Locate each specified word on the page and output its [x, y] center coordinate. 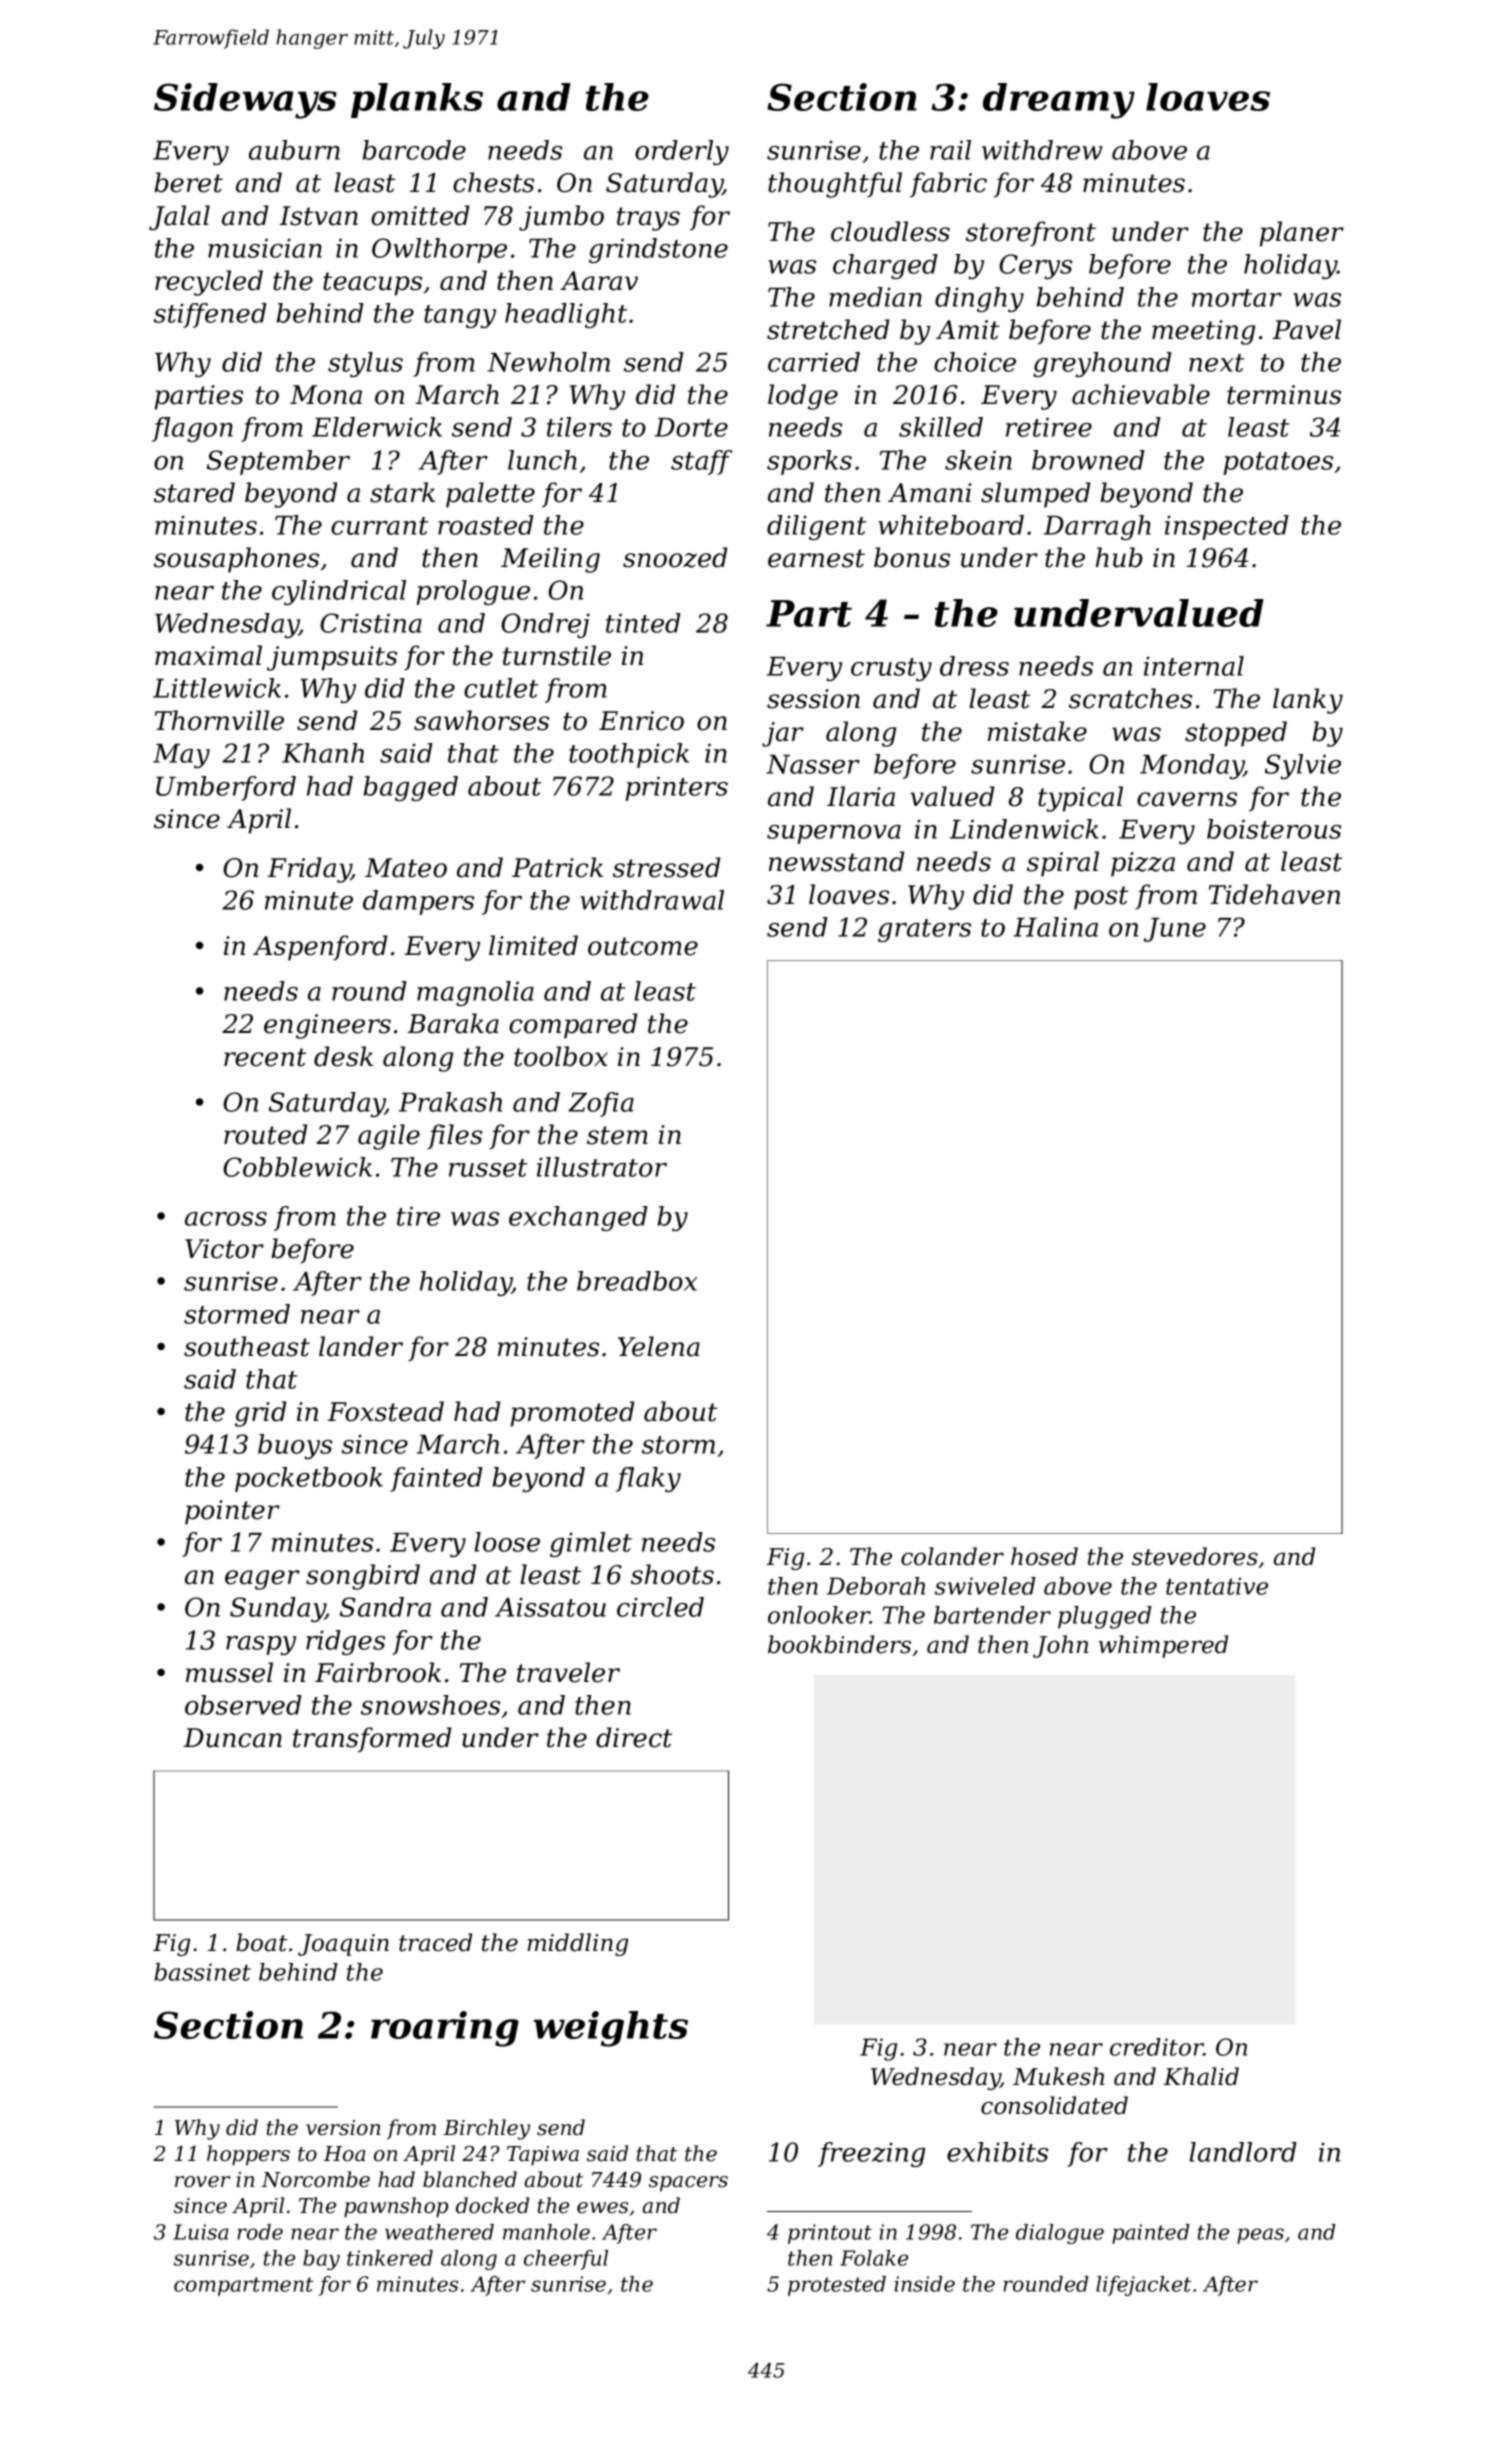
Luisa [200, 2232]
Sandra [385, 1607]
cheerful [566, 2260]
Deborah [876, 1586]
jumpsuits [332, 658]
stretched [828, 329]
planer [1302, 234]
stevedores [1195, 1556]
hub [1119, 557]
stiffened [210, 315]
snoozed [675, 557]
